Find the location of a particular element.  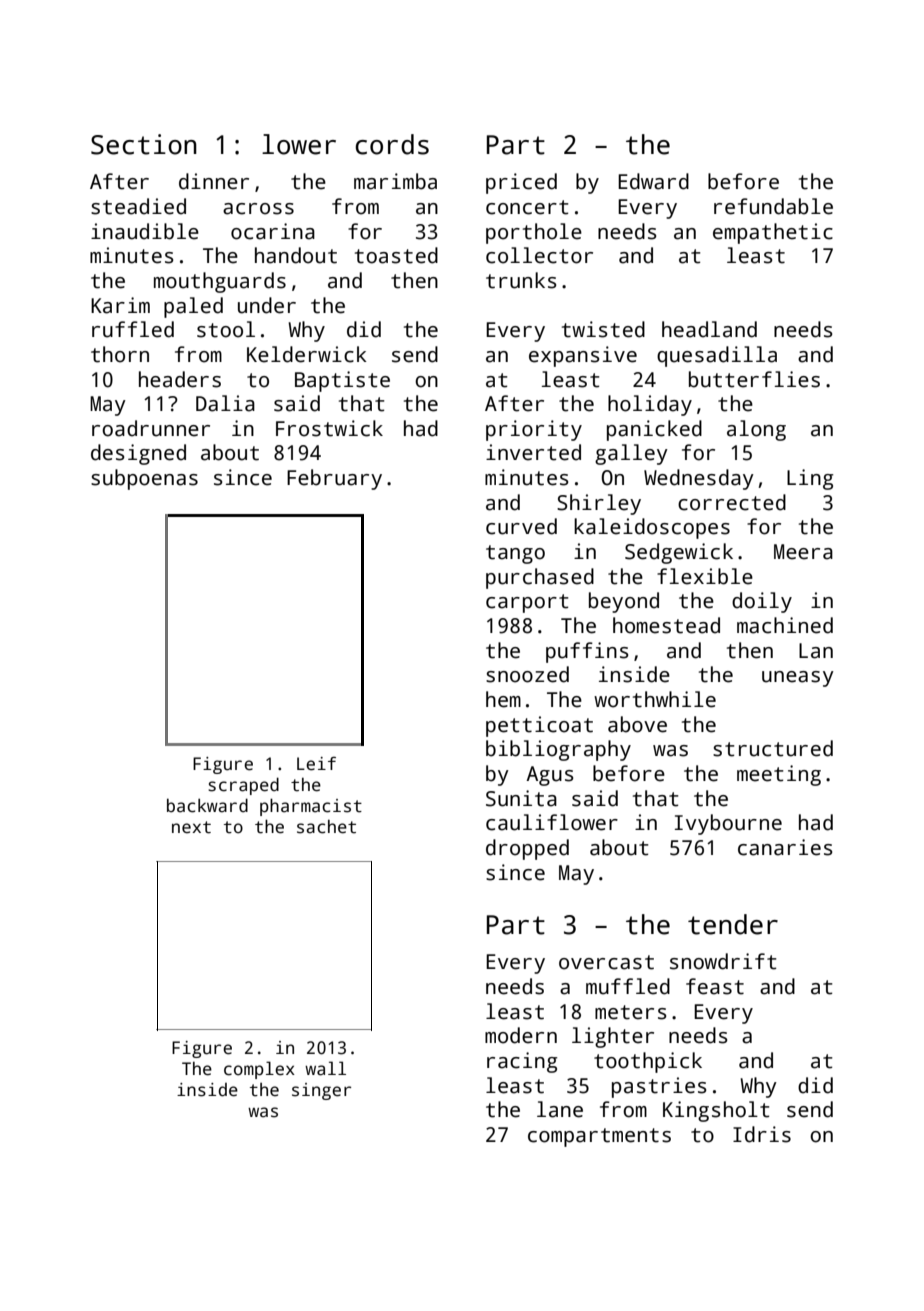

overcast is located at coordinates (606, 962).
